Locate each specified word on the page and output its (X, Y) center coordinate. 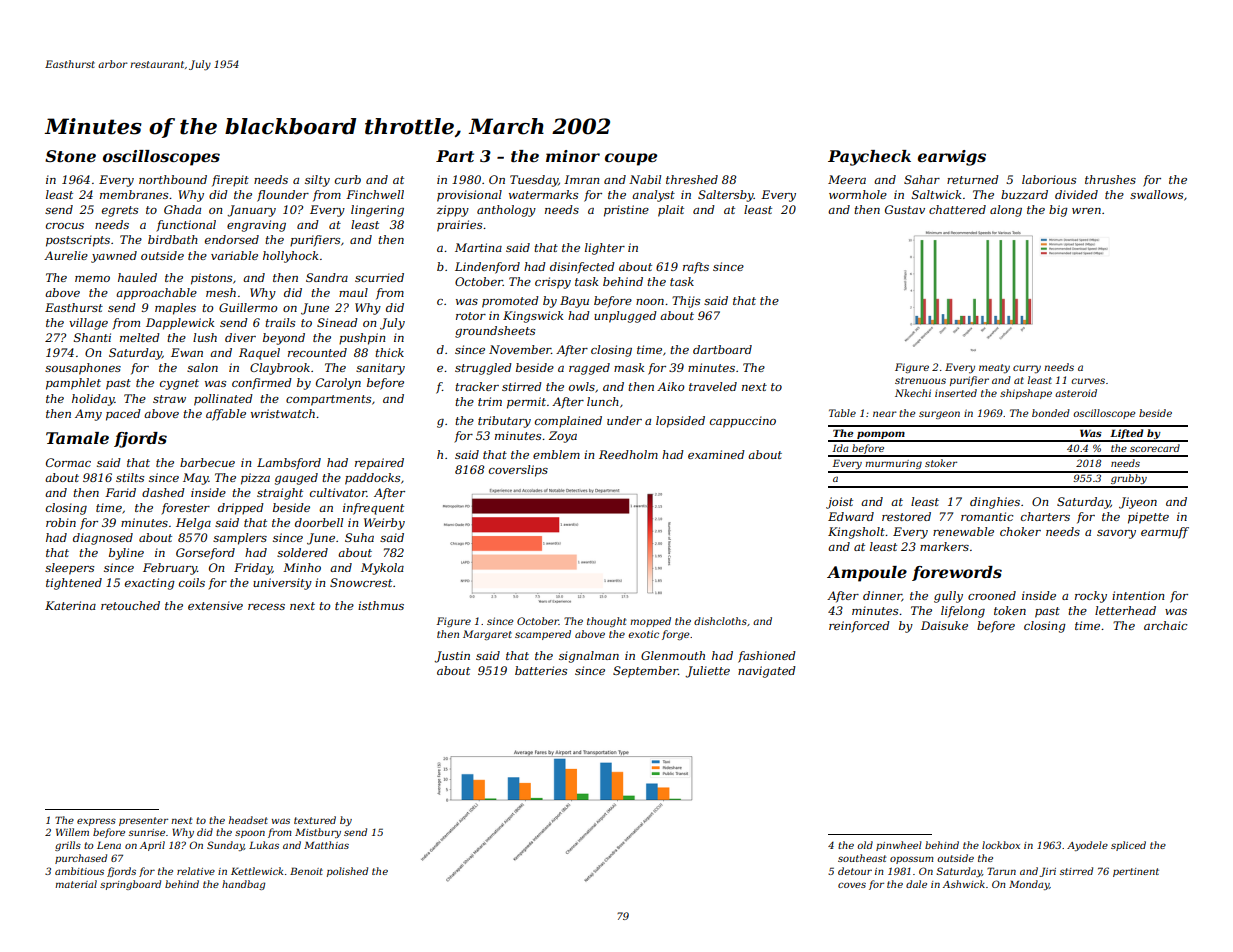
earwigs (952, 158)
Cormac (68, 462)
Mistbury (318, 833)
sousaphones (83, 369)
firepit (230, 181)
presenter (143, 821)
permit (526, 403)
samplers (240, 539)
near (885, 414)
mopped (650, 622)
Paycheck (869, 158)
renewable (963, 531)
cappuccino (743, 422)
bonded (1051, 413)
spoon (250, 834)
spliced (1128, 846)
